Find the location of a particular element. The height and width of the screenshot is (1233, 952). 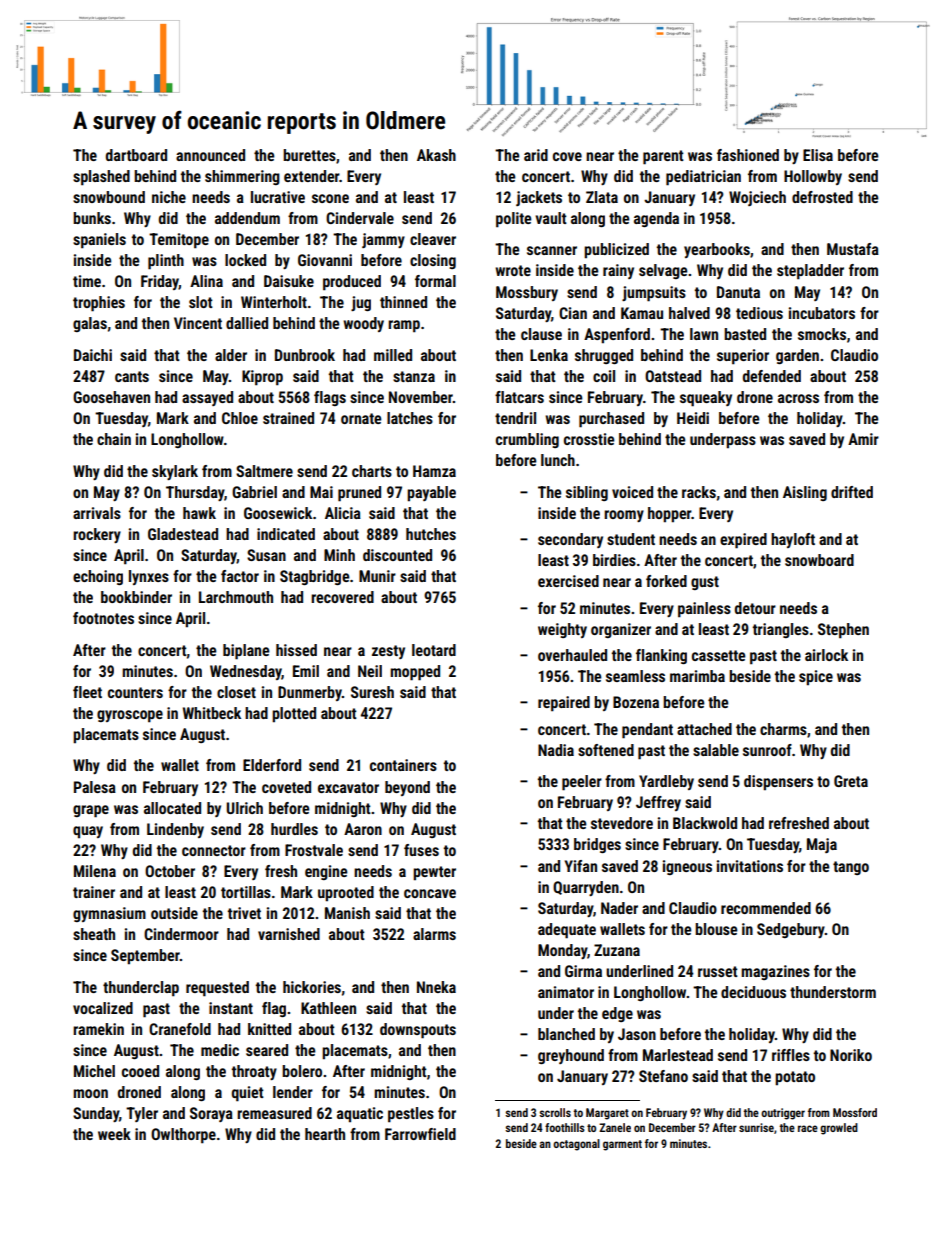

dartboard is located at coordinates (136, 155).
